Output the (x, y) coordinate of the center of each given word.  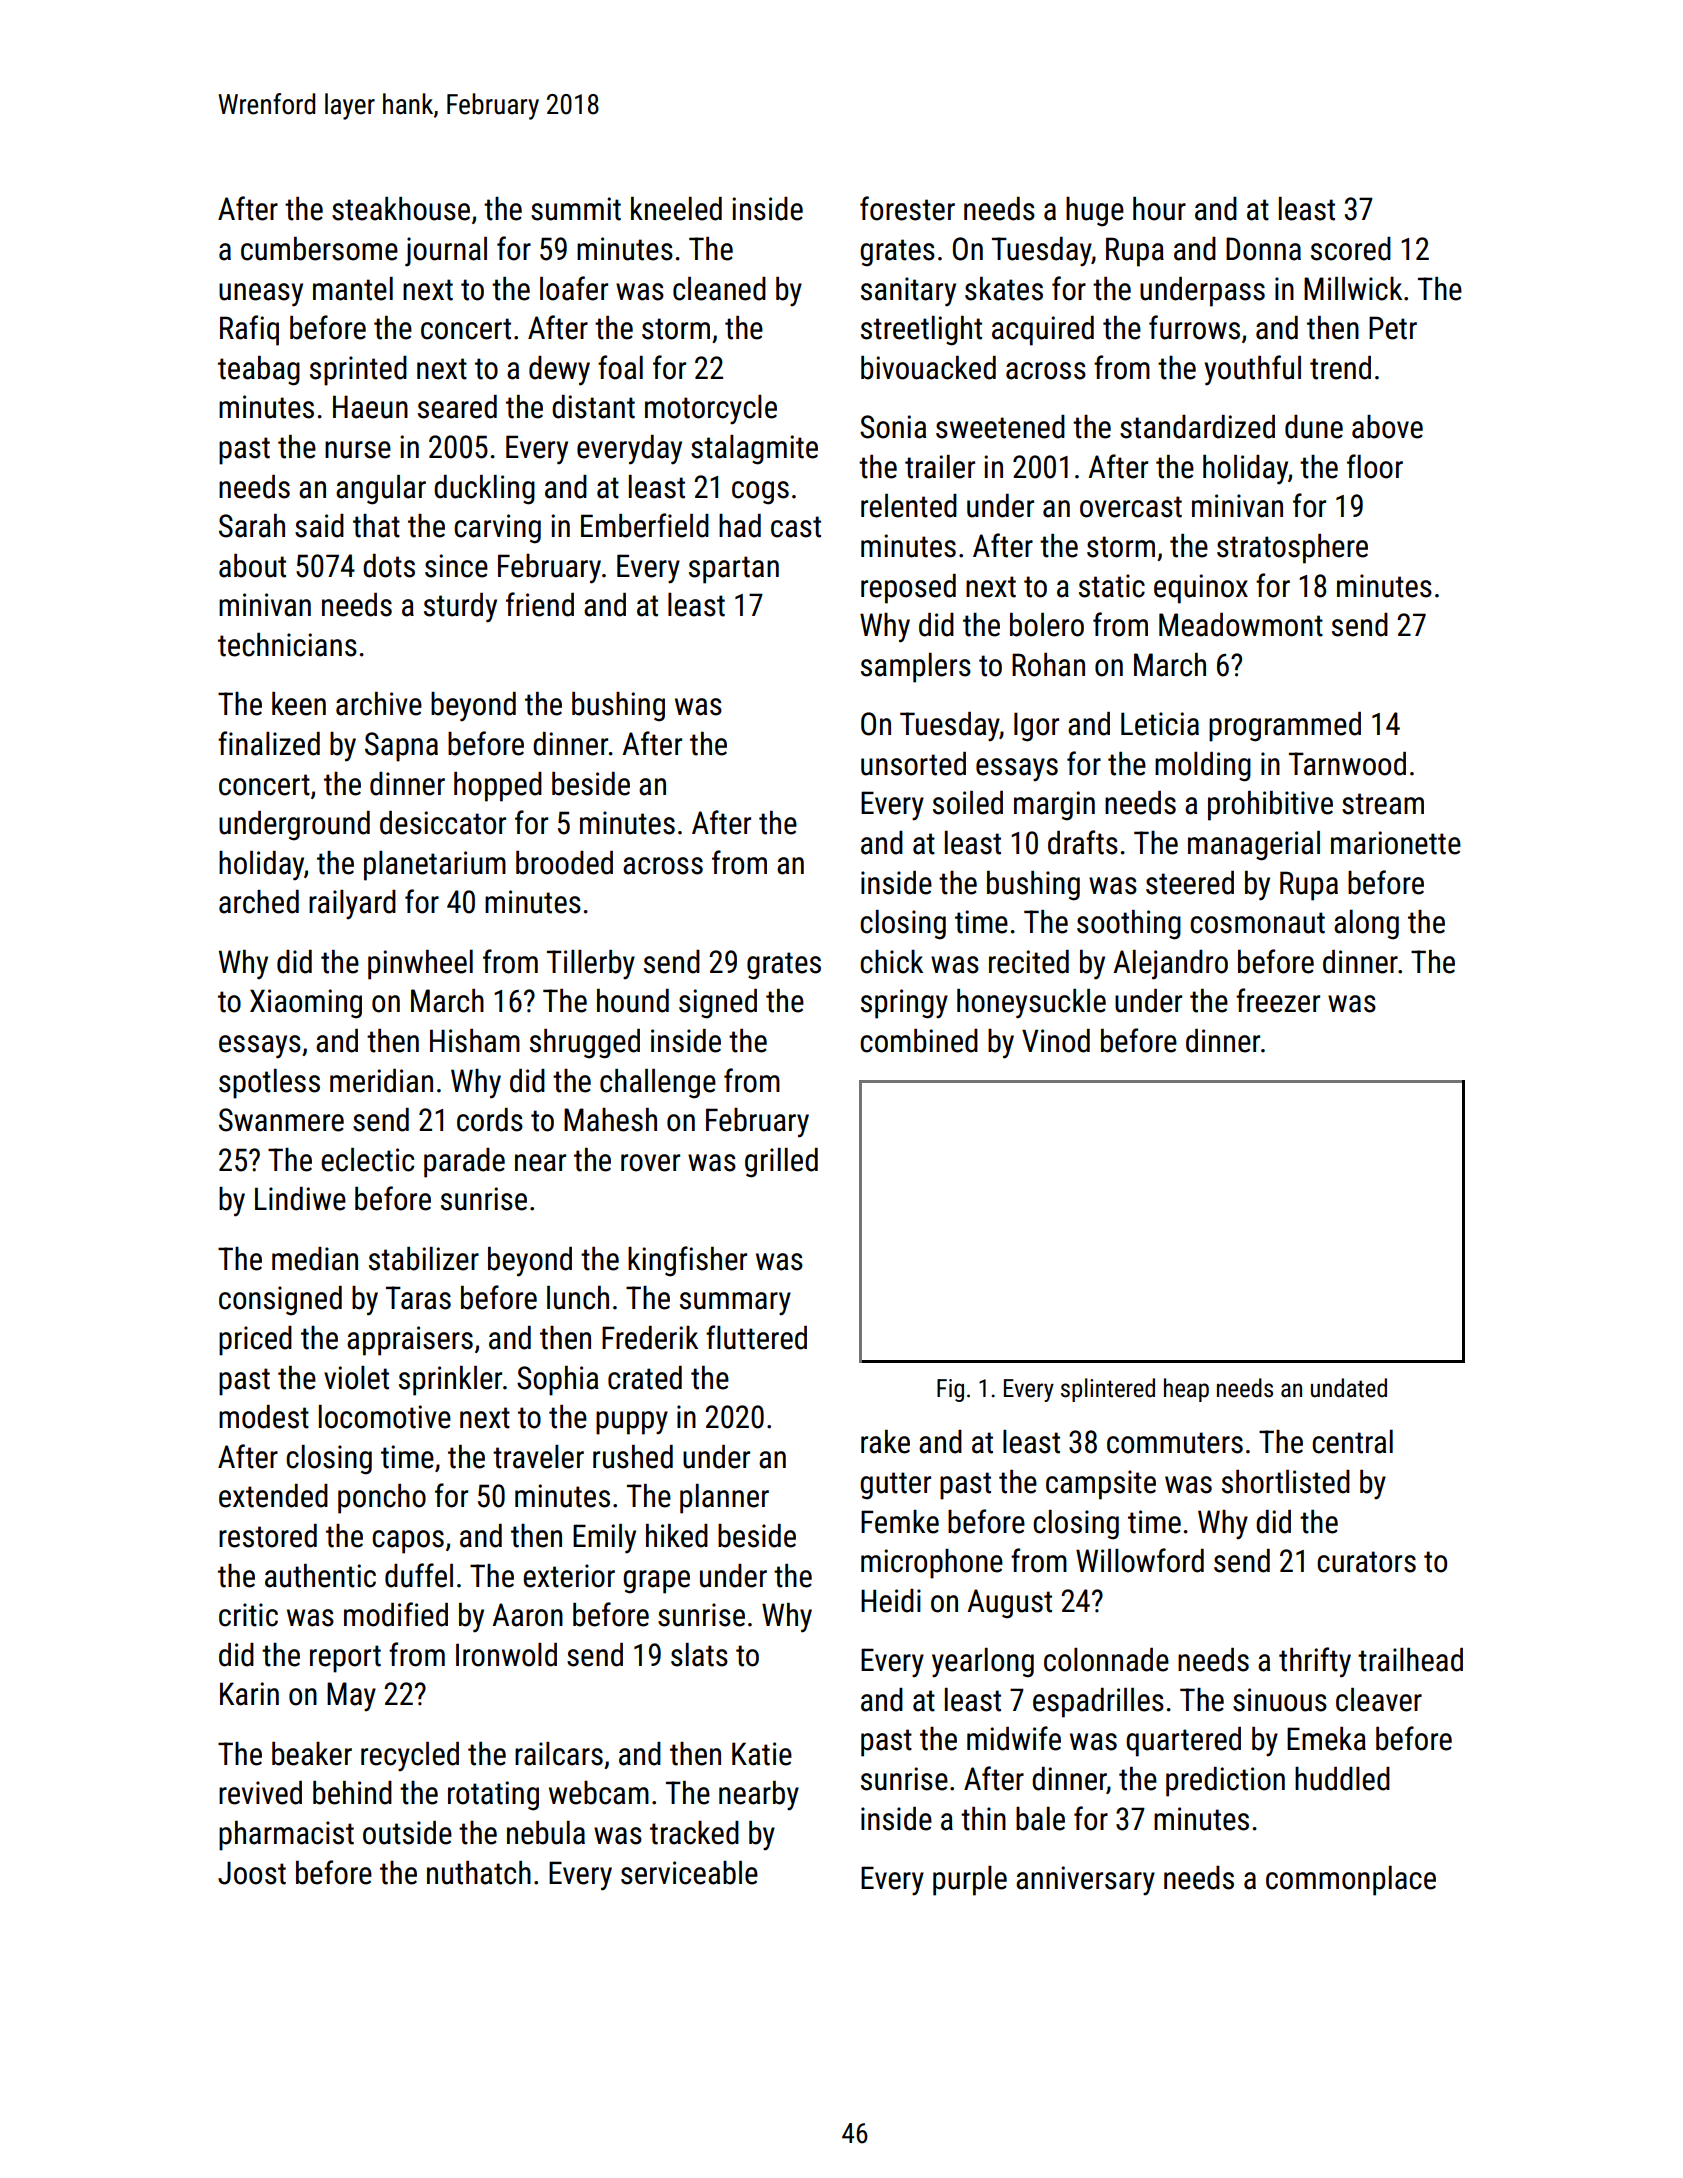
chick (891, 962)
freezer (1278, 1000)
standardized (1197, 427)
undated (1349, 1388)
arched (259, 902)
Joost (252, 1873)
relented (909, 506)
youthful (1252, 370)
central (1352, 1442)
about (252, 566)
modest (264, 1417)
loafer (574, 288)
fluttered (756, 1337)
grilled (781, 1163)
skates (1004, 289)
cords (490, 1120)
